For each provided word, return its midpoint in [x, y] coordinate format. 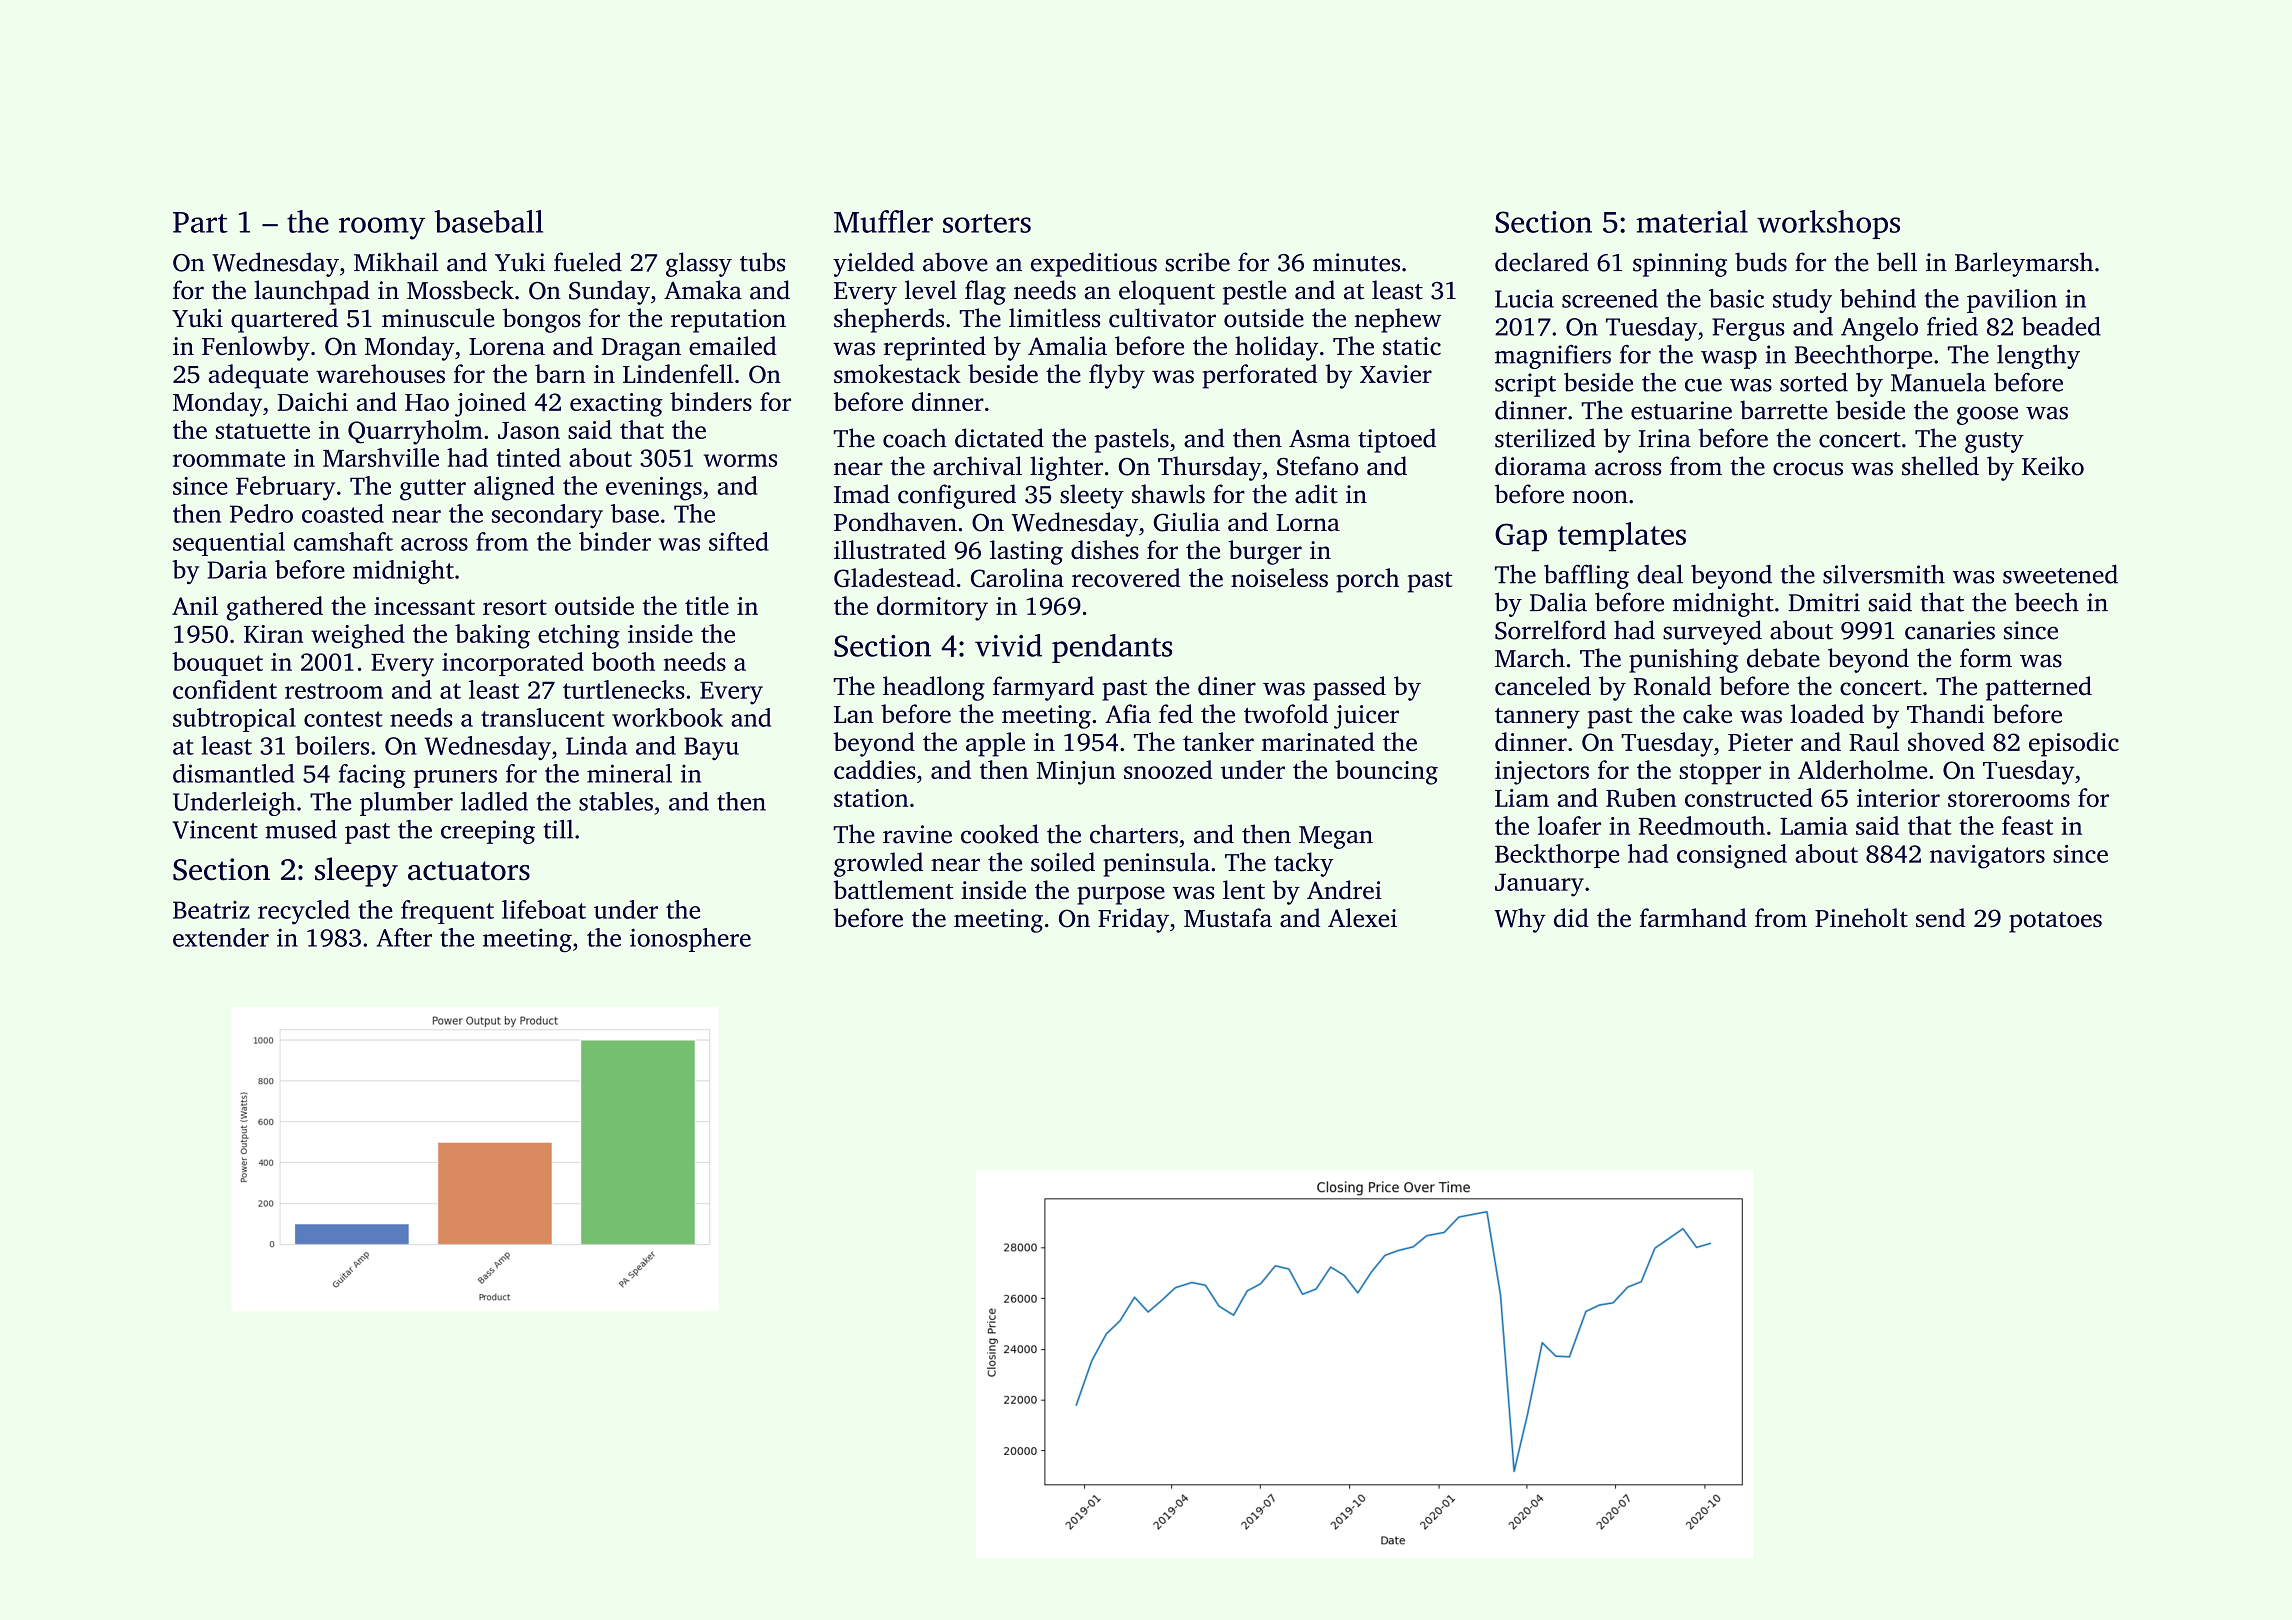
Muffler [883, 221]
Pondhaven [895, 522]
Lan [854, 714]
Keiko [2053, 466]
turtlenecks [624, 689]
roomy [382, 228]
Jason [529, 430]
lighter [1066, 468]
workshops [1828, 224]
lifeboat [544, 909]
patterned [2039, 688]
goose [1987, 416]
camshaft [343, 541]
